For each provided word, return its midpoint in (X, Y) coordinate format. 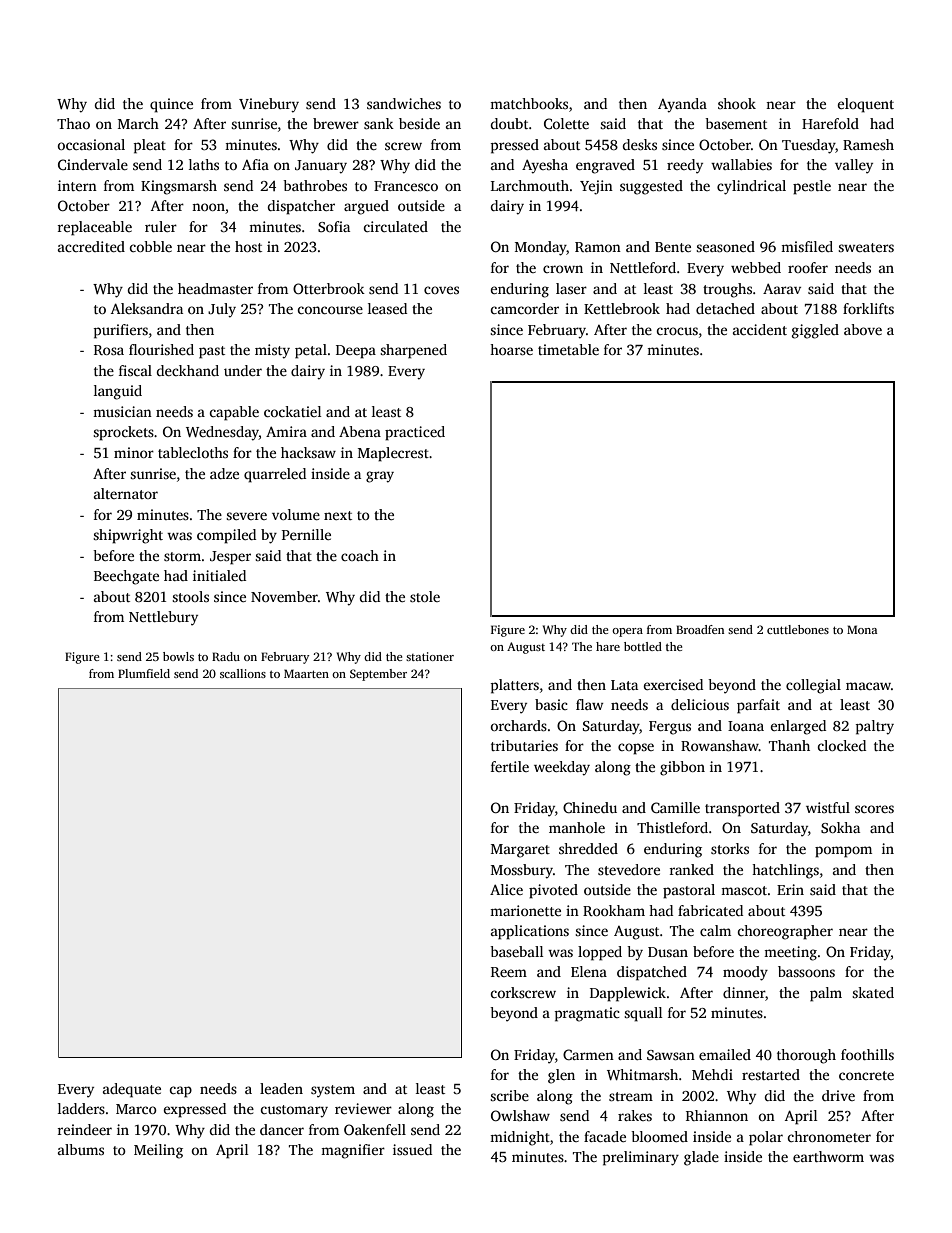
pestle (812, 187)
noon (208, 207)
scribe (509, 1095)
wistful (828, 807)
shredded (588, 848)
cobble (150, 246)
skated (873, 992)
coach (360, 555)
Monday (541, 248)
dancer (282, 1129)
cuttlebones (798, 629)
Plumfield (144, 673)
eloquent (865, 105)
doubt (509, 123)
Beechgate (126, 577)
